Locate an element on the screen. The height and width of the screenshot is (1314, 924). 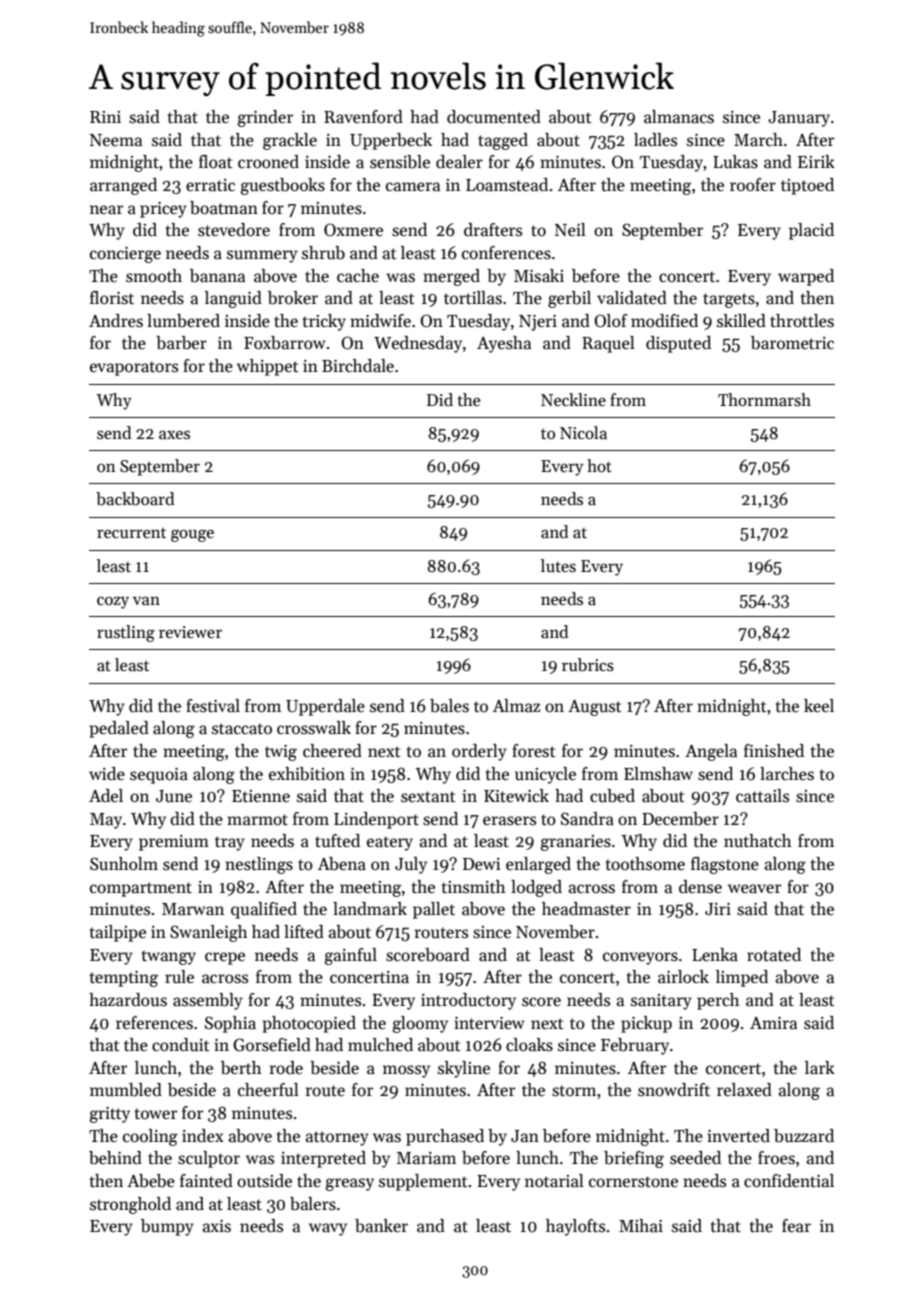
mossy is located at coordinates (406, 1071).
